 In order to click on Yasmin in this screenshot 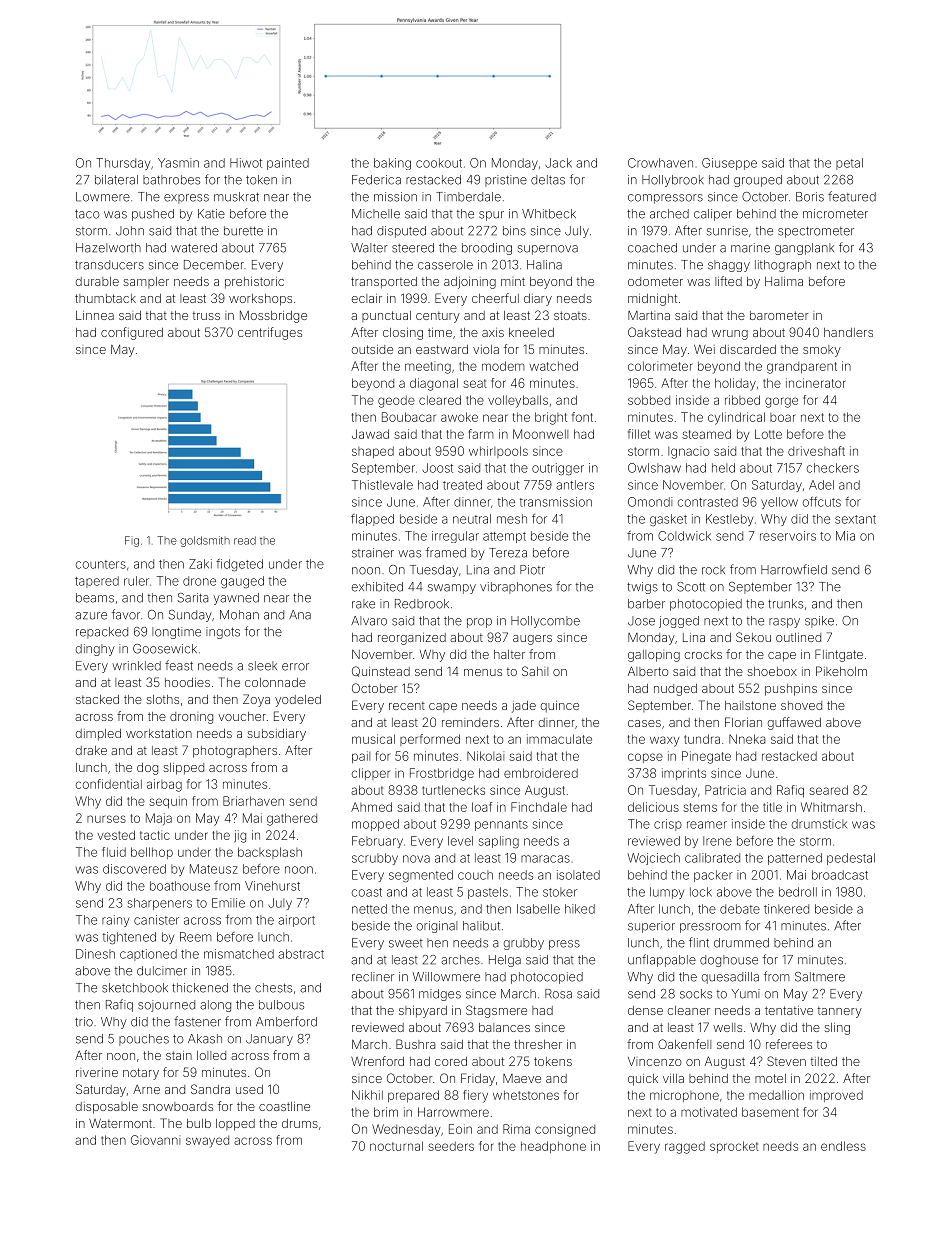, I will do `click(178, 163)`.
